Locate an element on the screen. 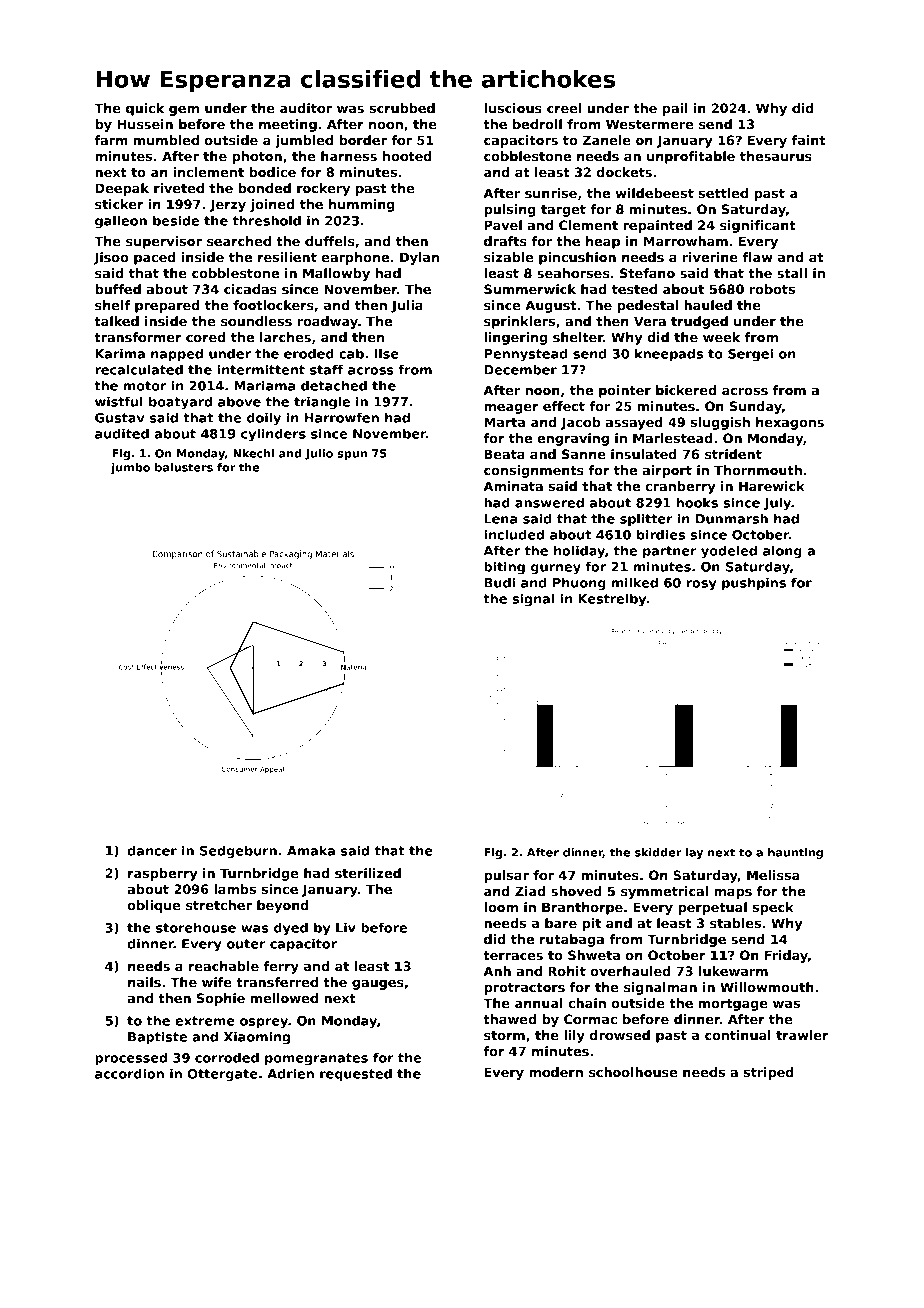 The width and height of the screenshot is (924, 1308). accordion is located at coordinates (129, 1073).
